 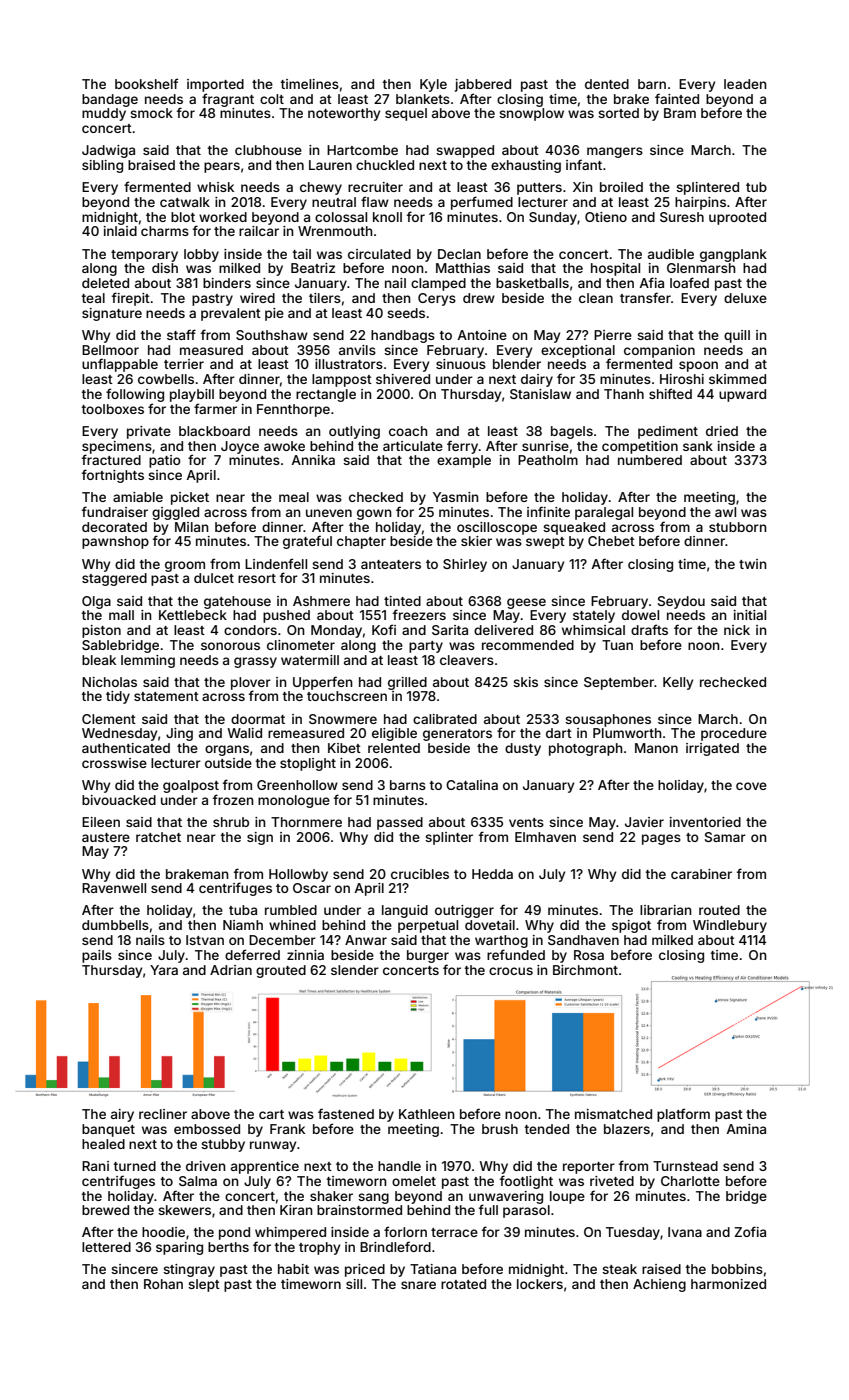 I want to click on Hartcombe, so click(x=362, y=150).
